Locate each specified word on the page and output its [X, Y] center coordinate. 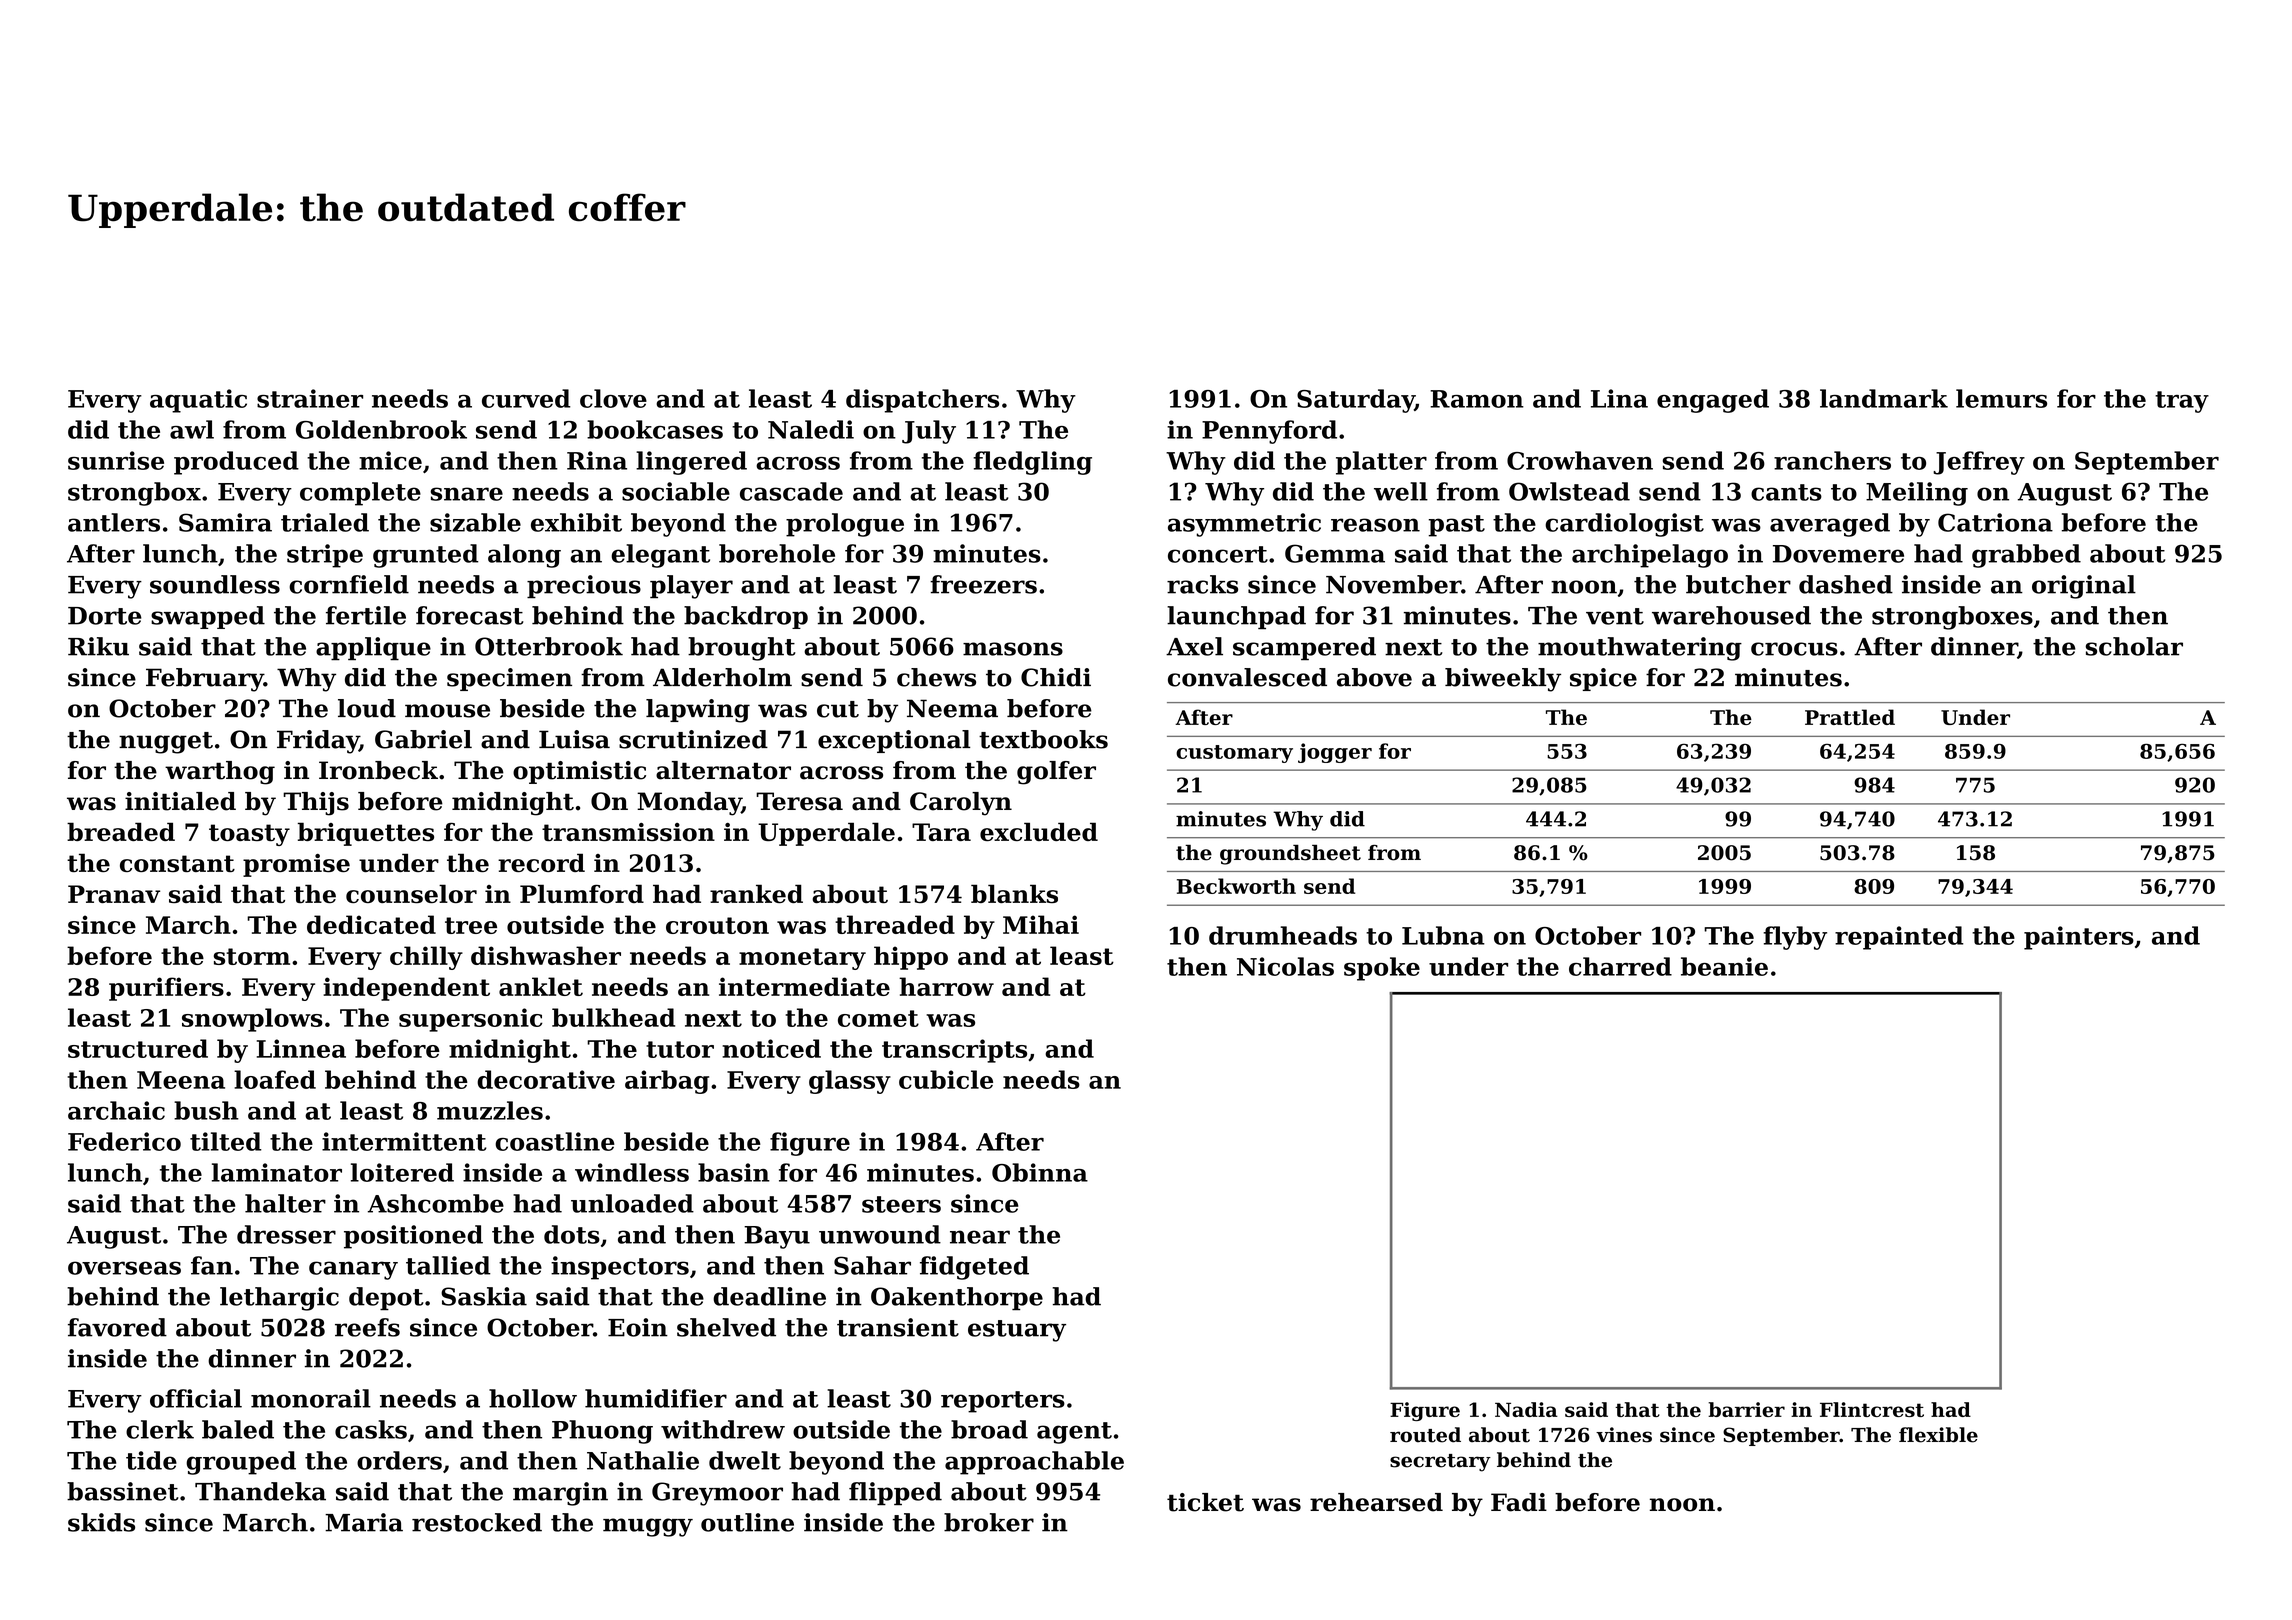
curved [526, 398]
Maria [364, 1522]
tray [2182, 402]
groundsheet [1290, 854]
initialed [180, 801]
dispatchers [922, 401]
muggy [648, 1527]
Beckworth [1236, 886]
